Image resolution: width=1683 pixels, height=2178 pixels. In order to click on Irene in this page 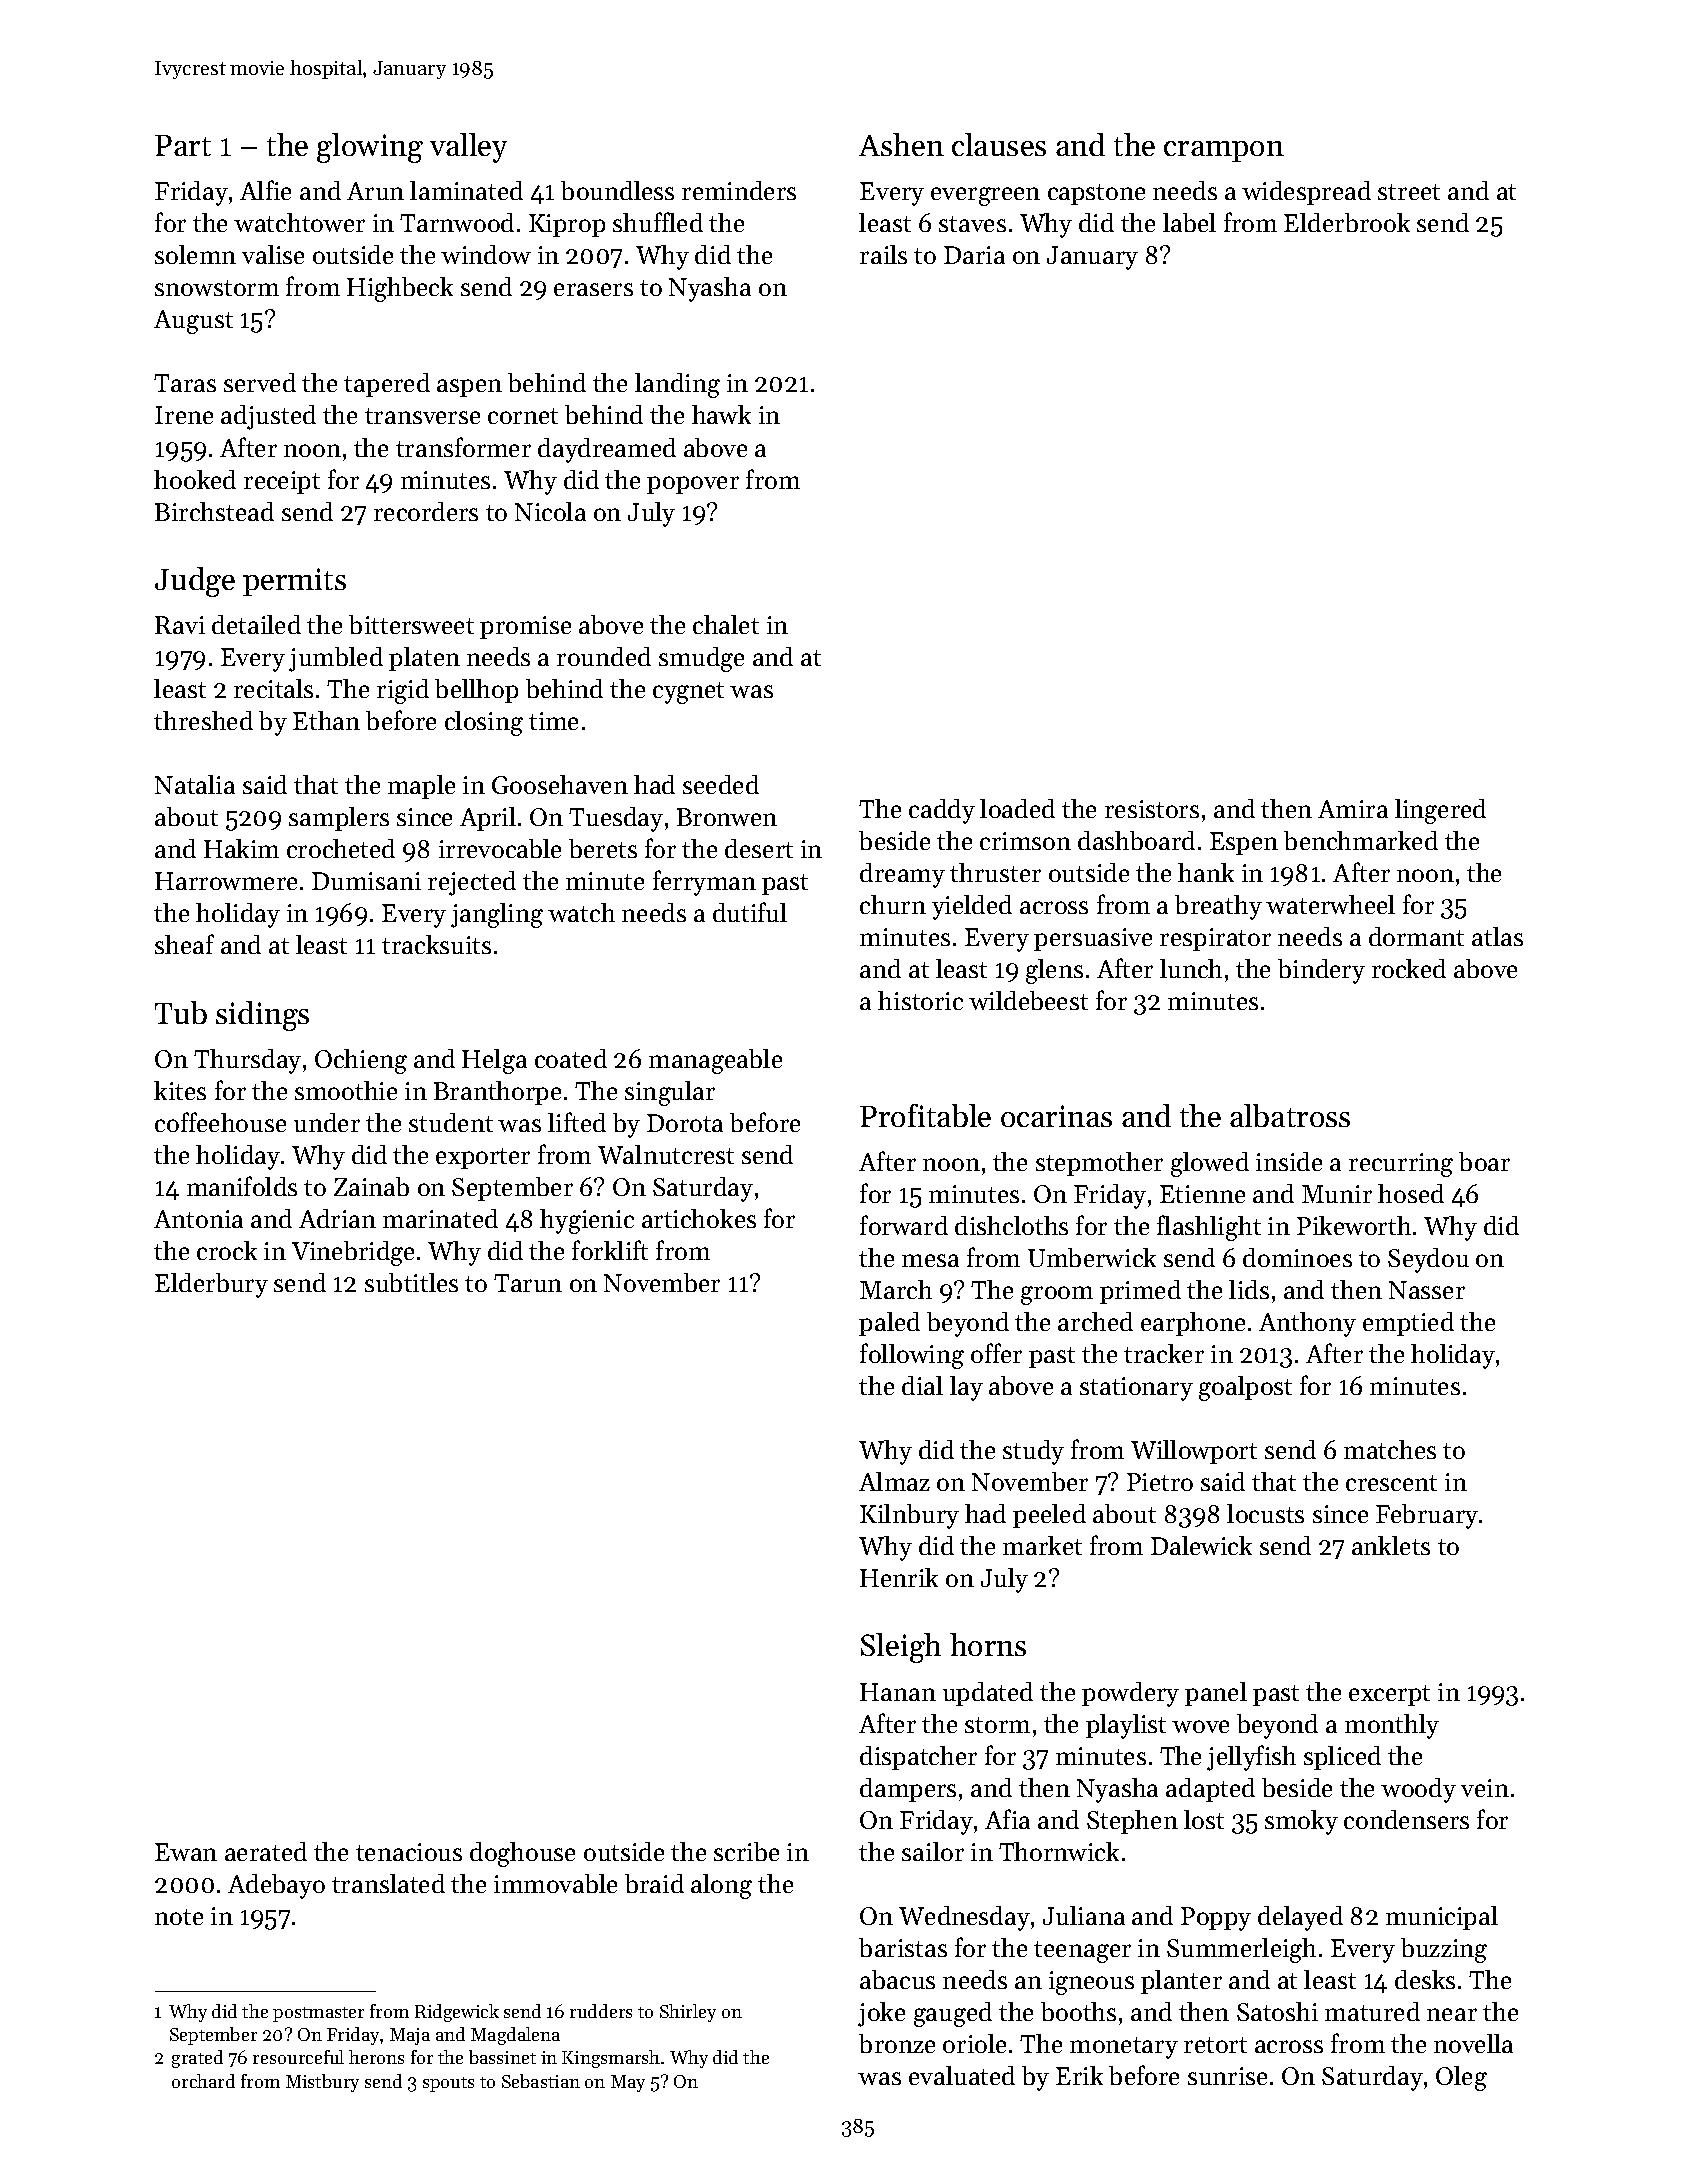, I will do `click(184, 415)`.
